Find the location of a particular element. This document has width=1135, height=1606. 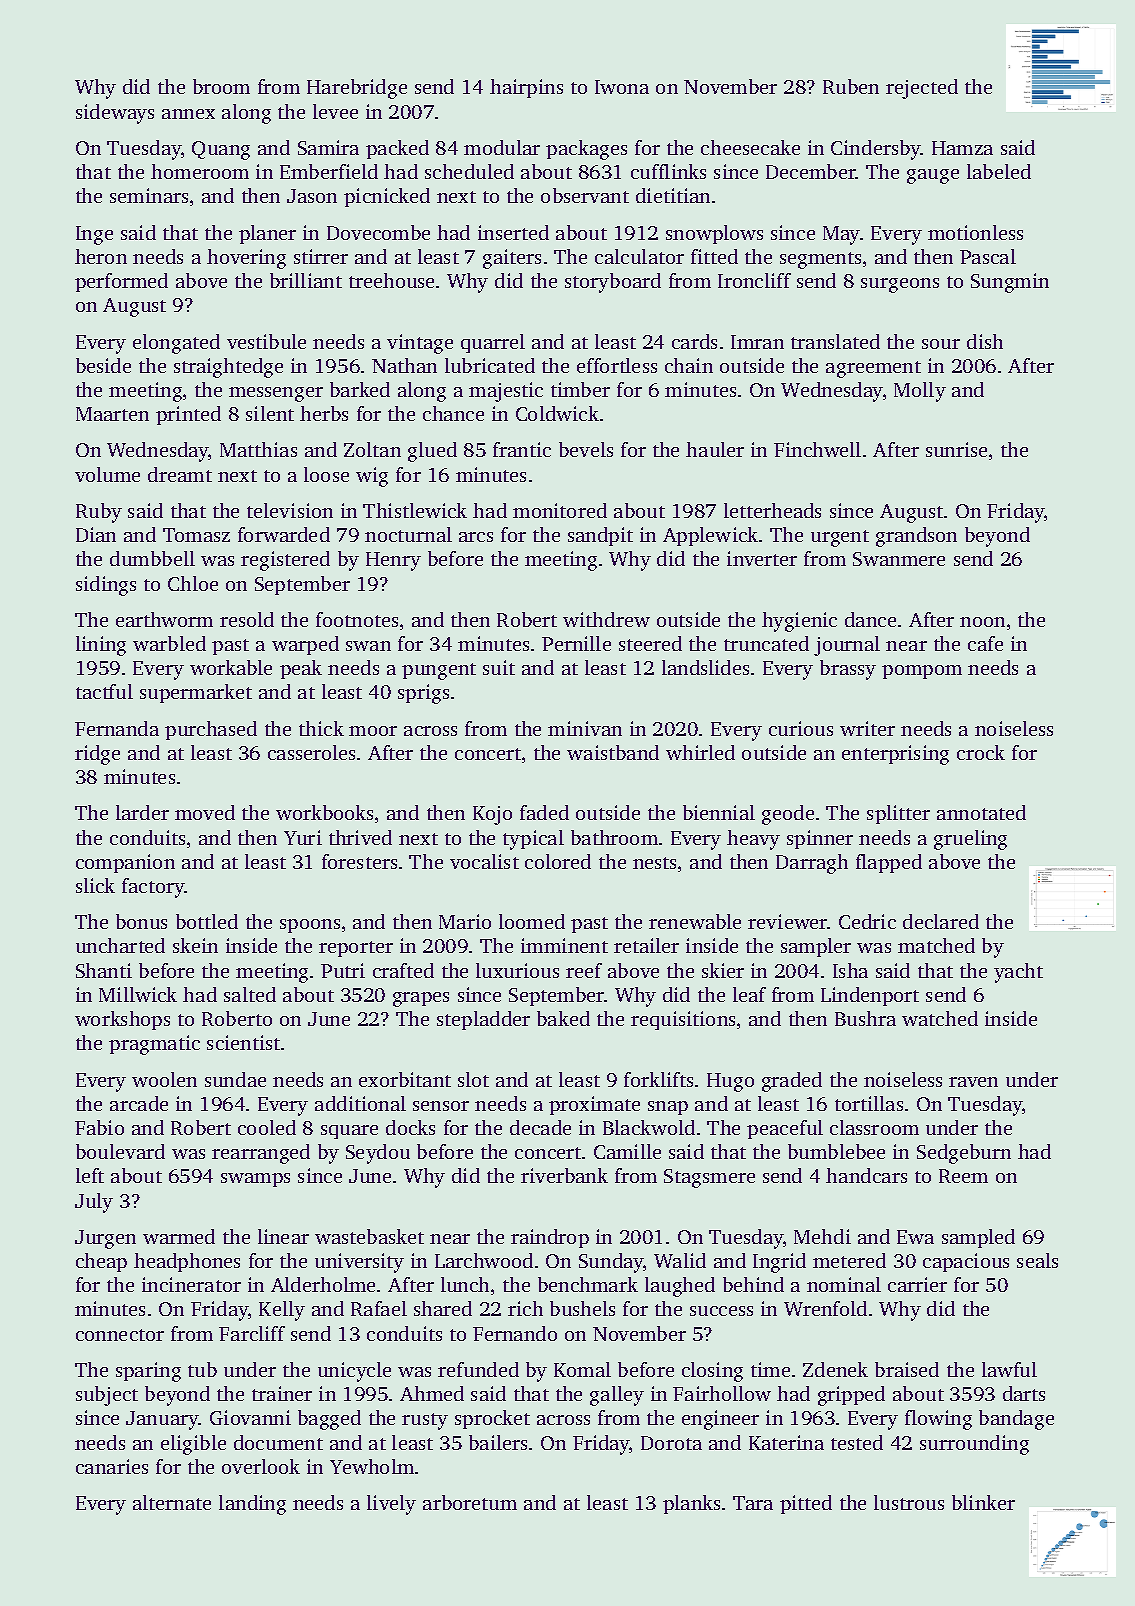

moved is located at coordinates (205, 812).
